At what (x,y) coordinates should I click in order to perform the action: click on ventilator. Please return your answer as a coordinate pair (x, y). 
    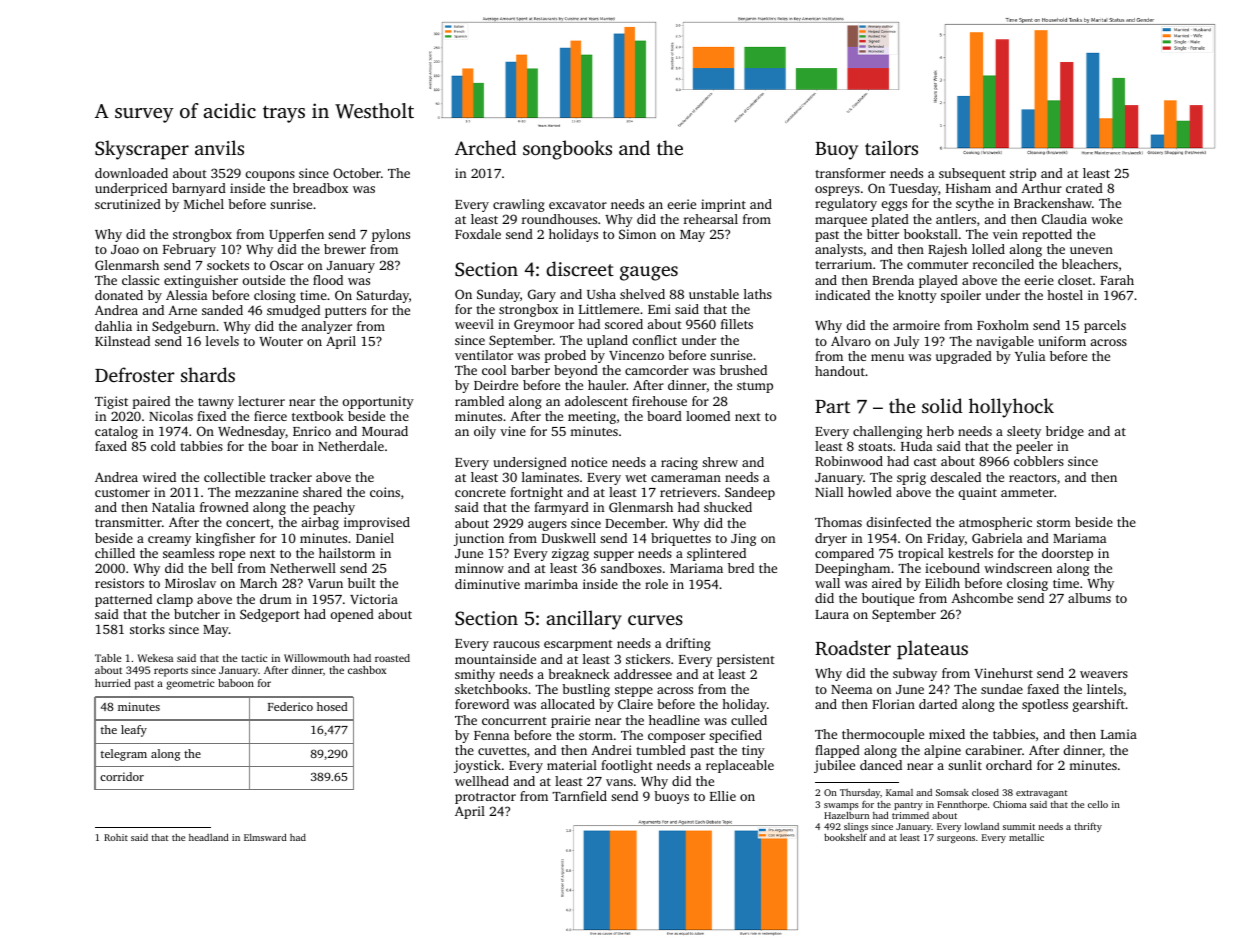
    Looking at the image, I should click on (484, 355).
